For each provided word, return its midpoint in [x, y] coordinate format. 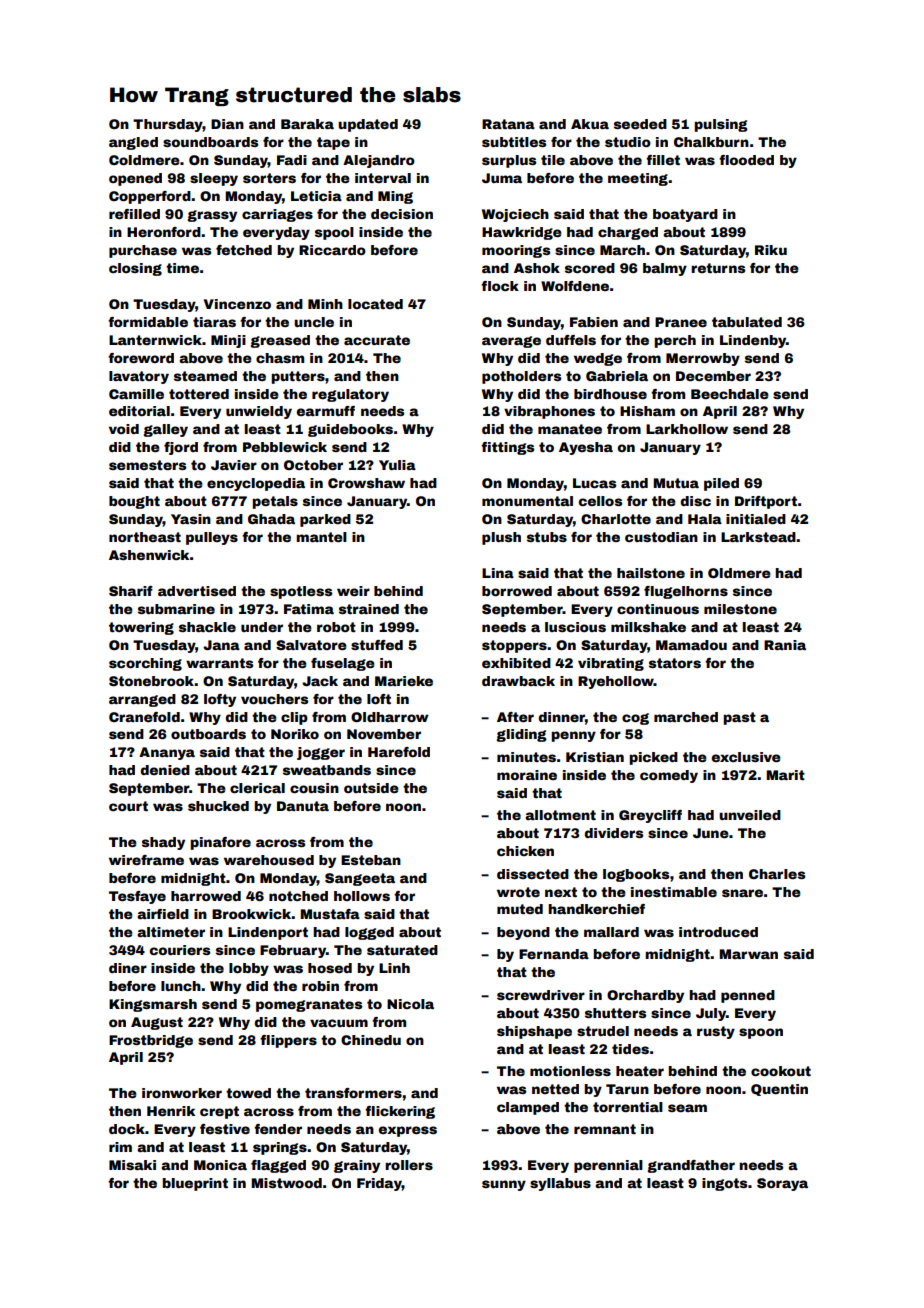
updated [368, 125]
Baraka [307, 124]
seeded [640, 124]
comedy [669, 776]
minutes [526, 757]
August [157, 1023]
